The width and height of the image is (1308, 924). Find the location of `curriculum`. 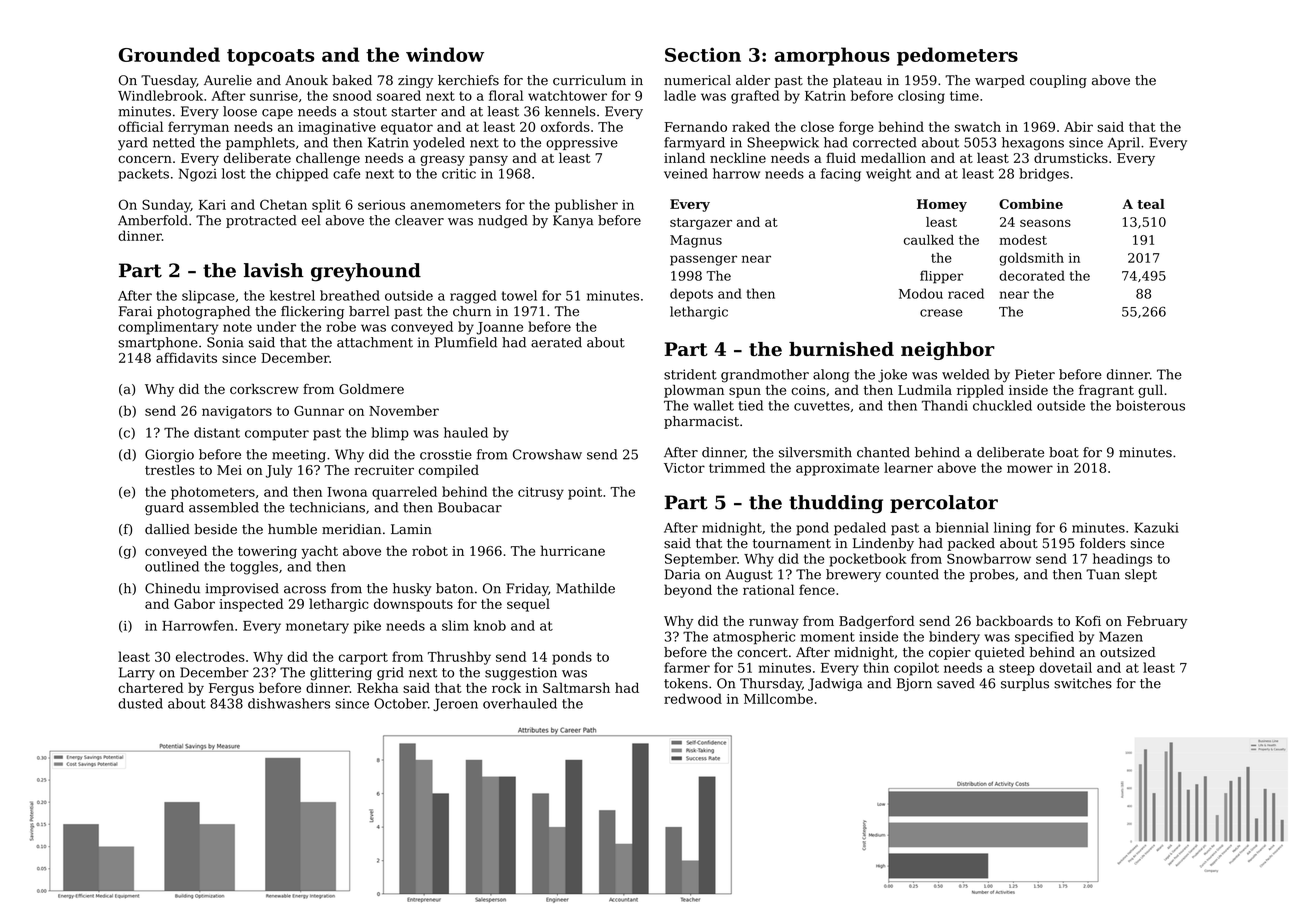

curriculum is located at coordinates (589, 80).
